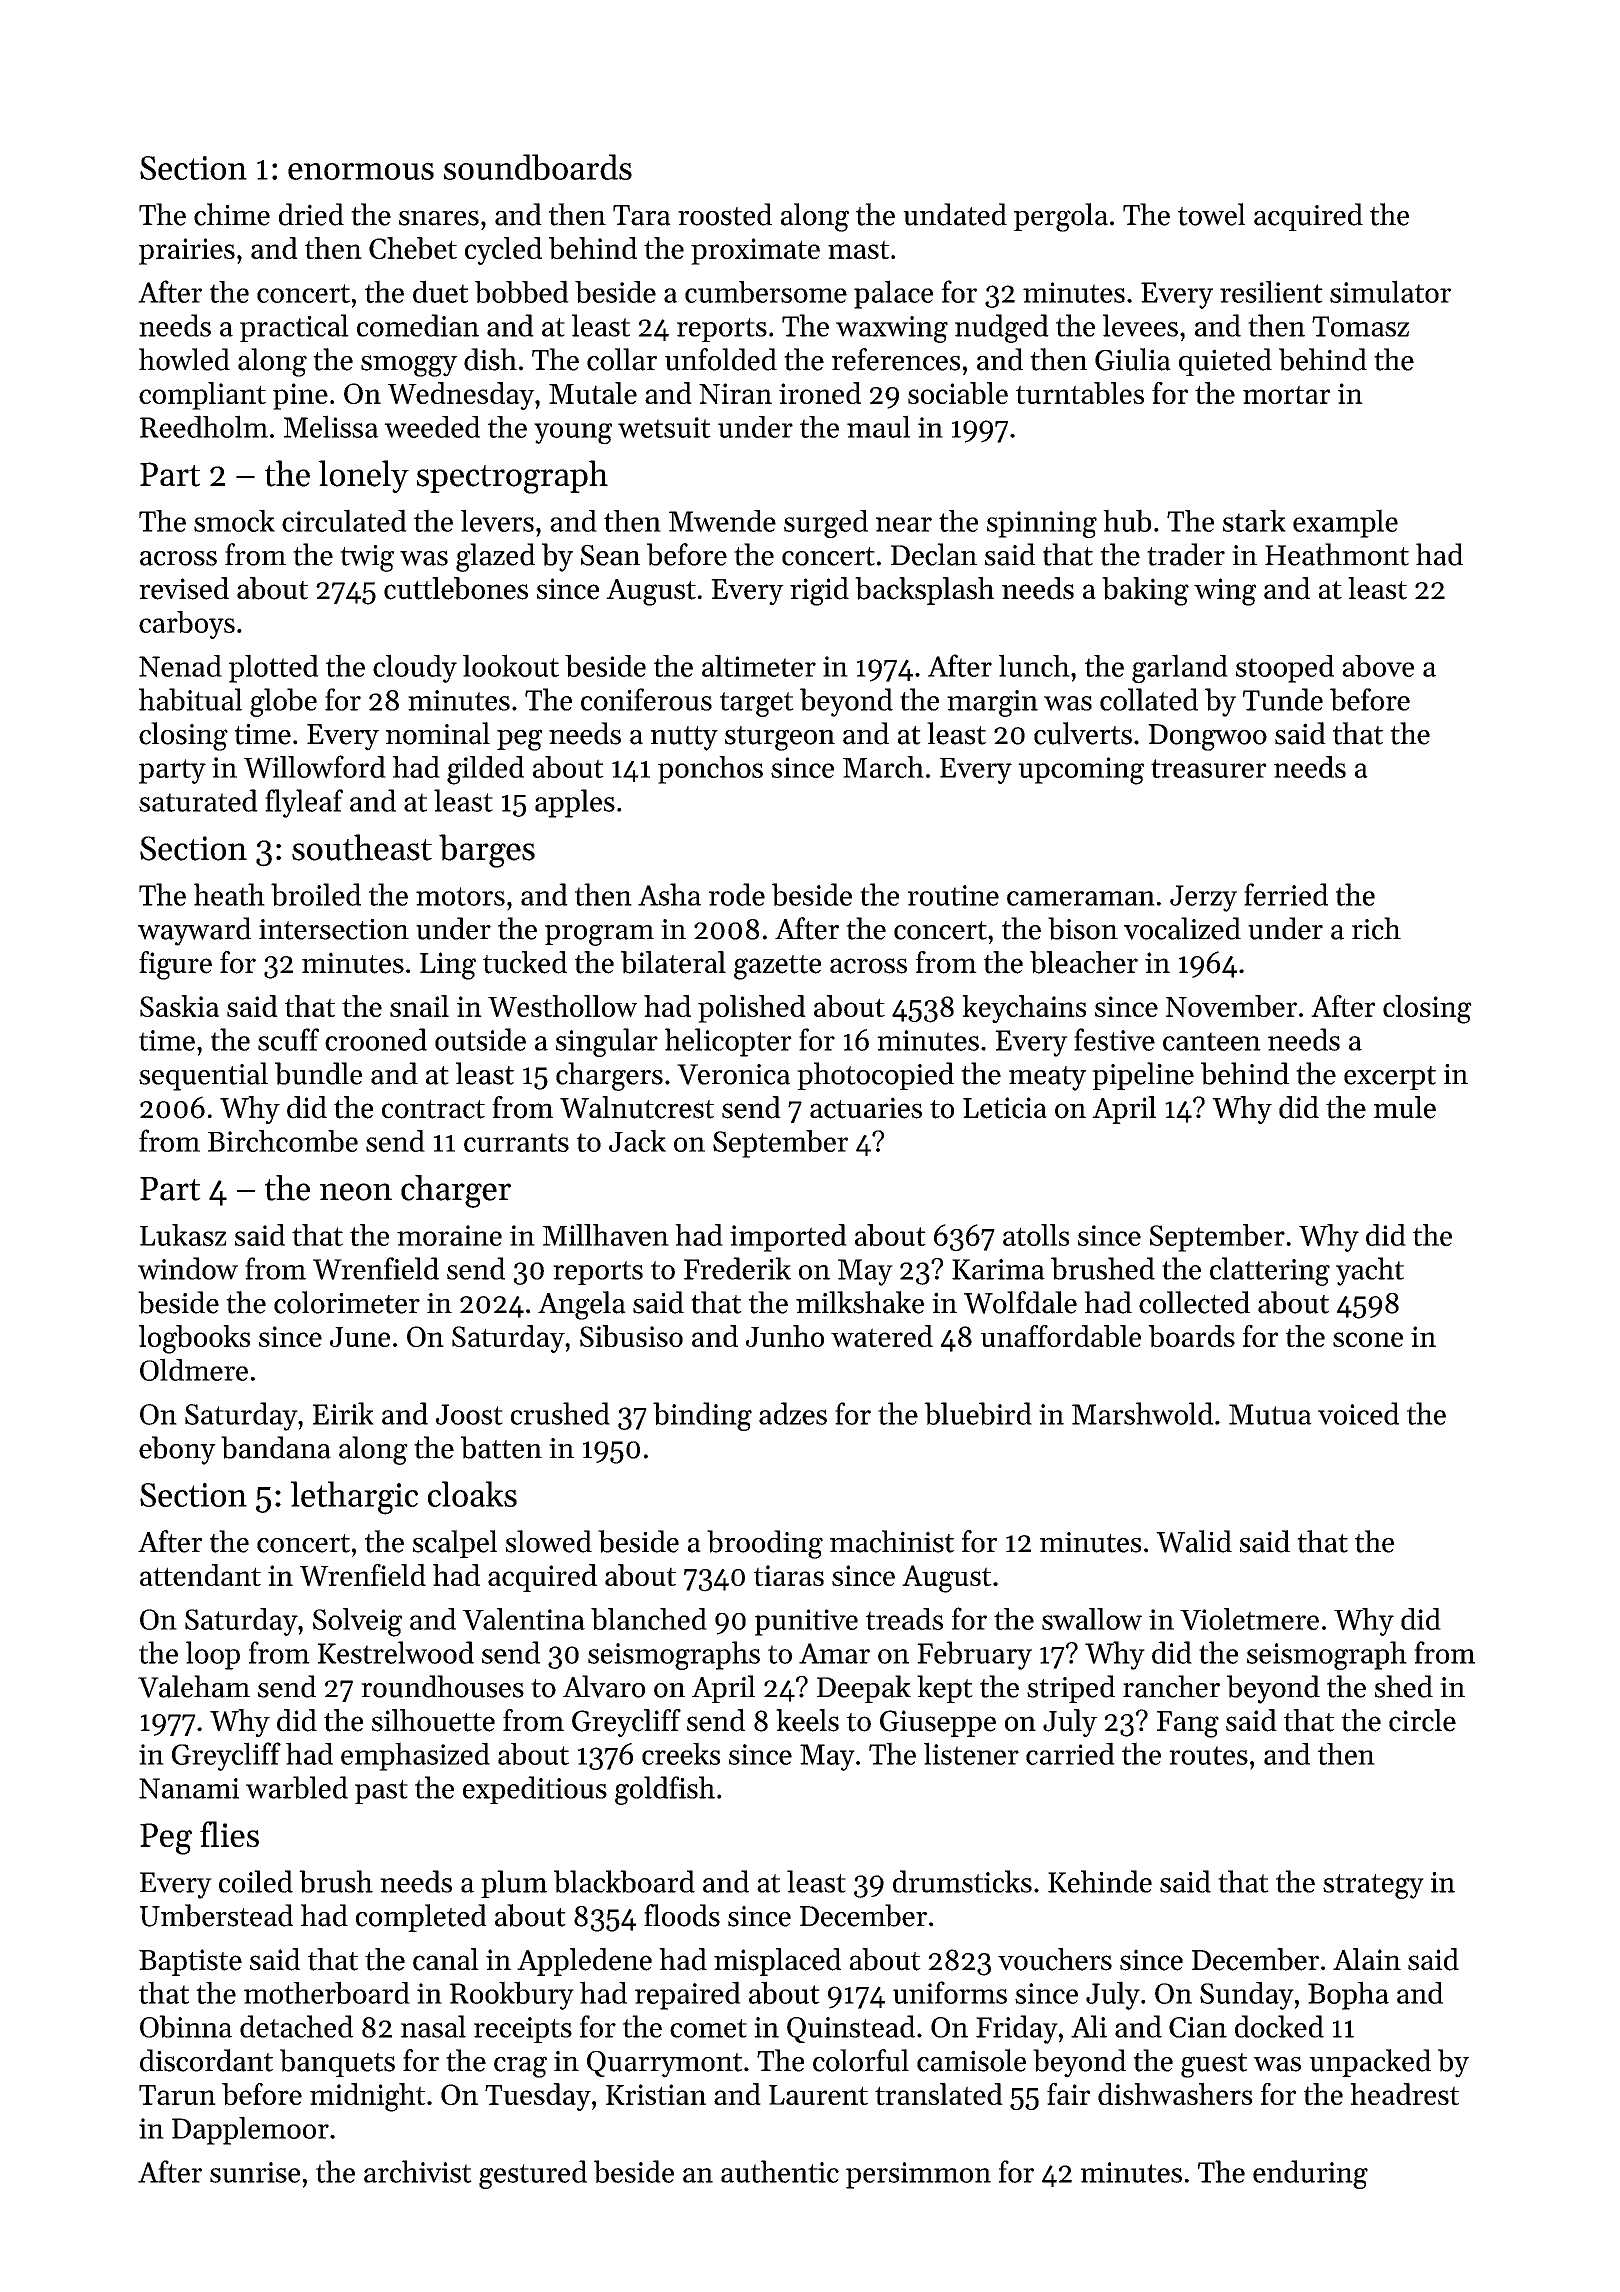 The image size is (1620, 2292). I want to click on Tara, so click(642, 215).
